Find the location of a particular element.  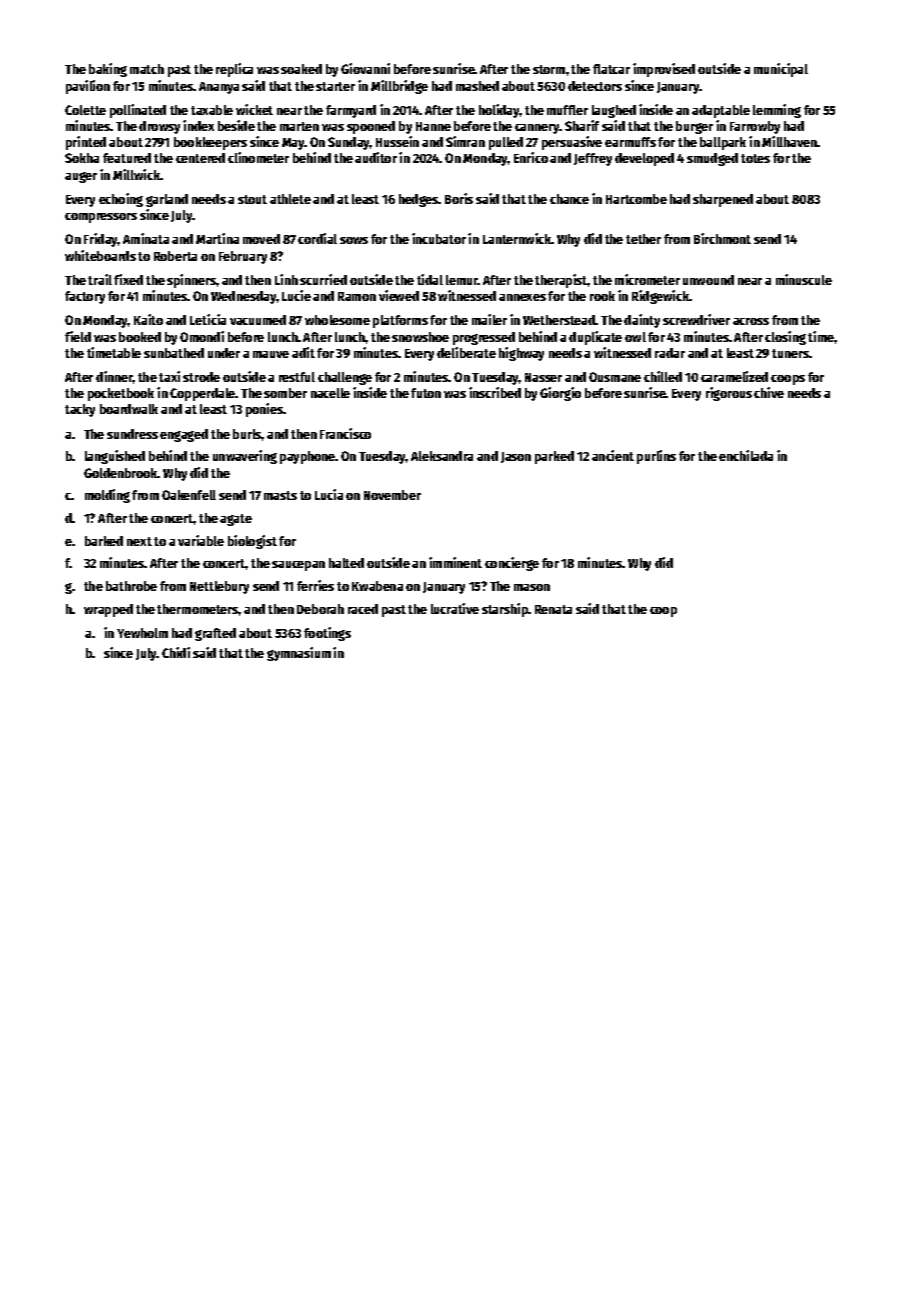

spinners is located at coordinates (191, 281).
